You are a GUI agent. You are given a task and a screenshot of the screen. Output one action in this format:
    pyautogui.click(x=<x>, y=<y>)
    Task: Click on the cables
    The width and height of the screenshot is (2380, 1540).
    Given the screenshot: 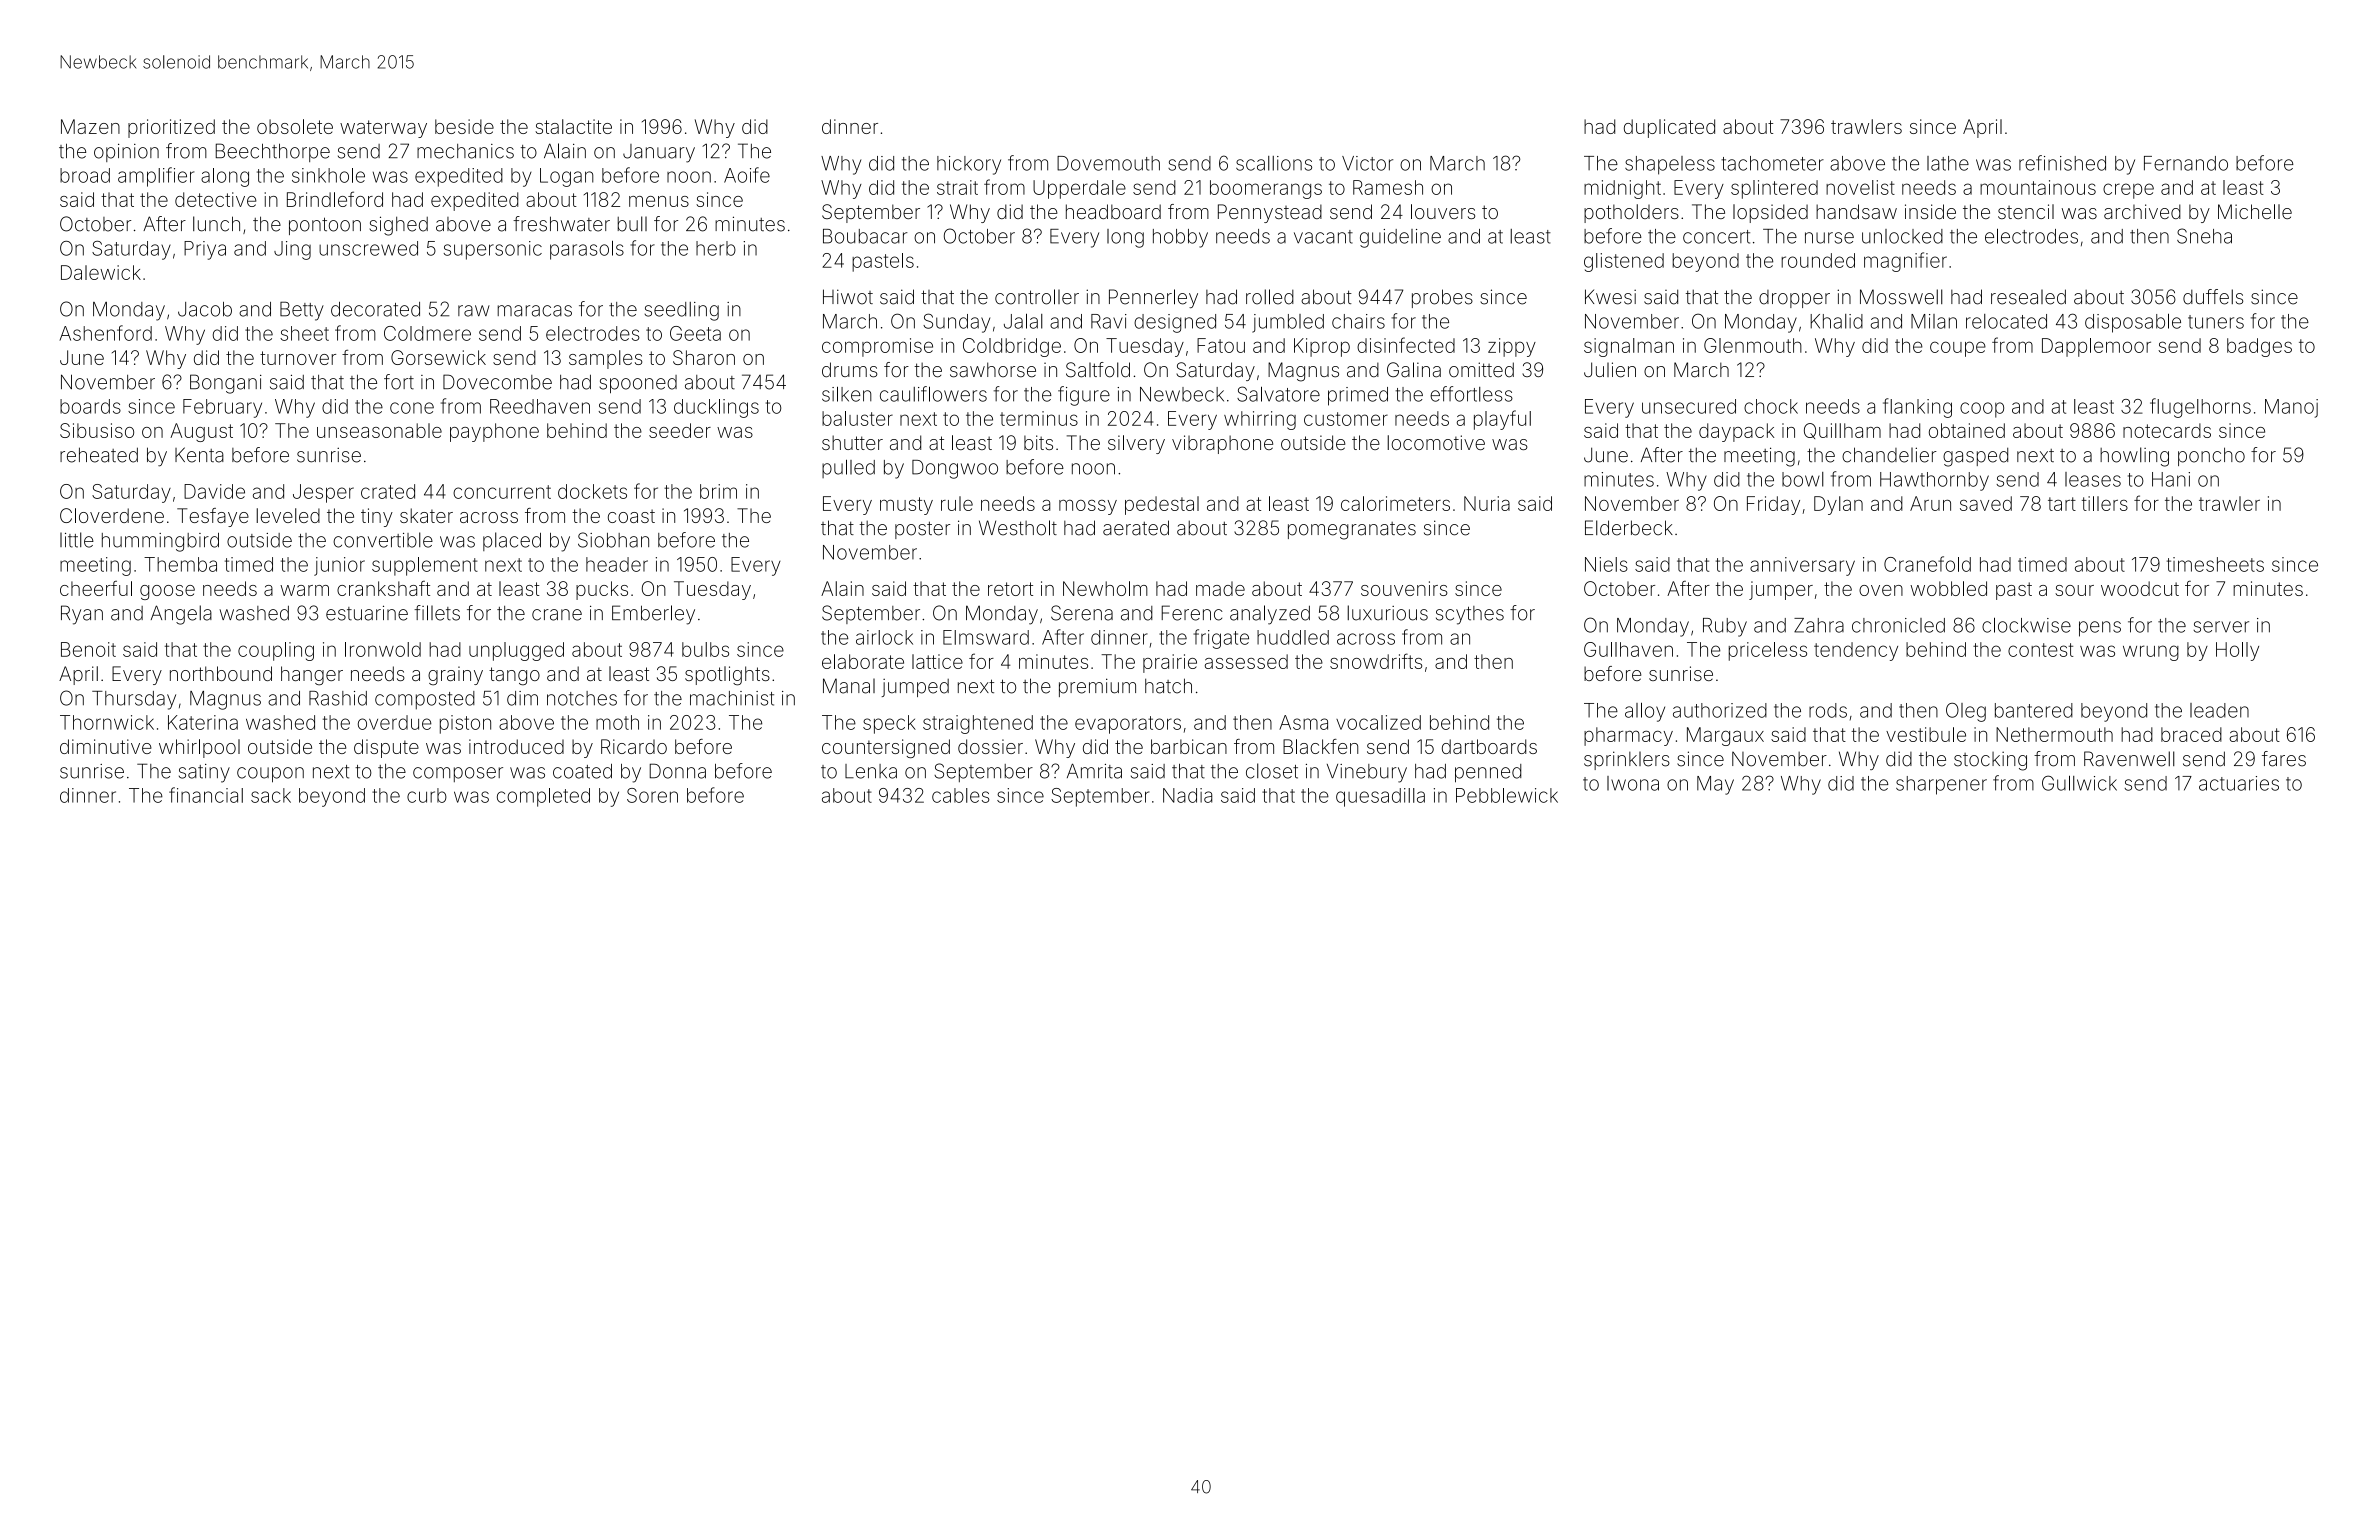 What is the action you would take?
    pyautogui.click(x=961, y=795)
